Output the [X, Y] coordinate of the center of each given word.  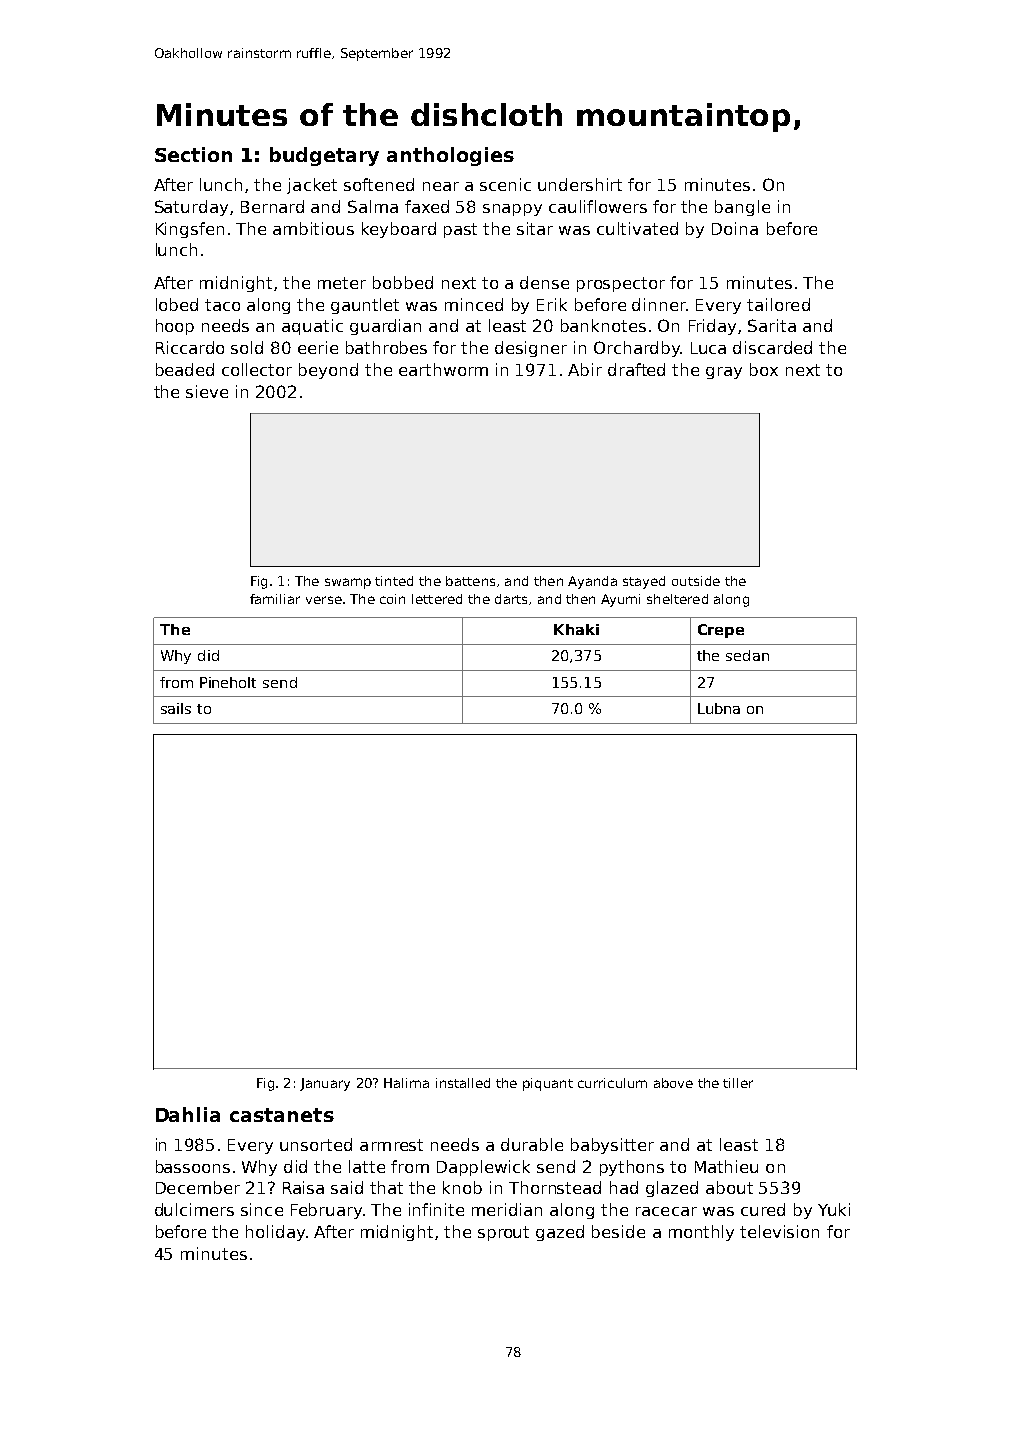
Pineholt [228, 682]
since [262, 1209]
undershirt [580, 184]
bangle [742, 208]
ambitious [313, 228]
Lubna [719, 708]
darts [511, 599]
